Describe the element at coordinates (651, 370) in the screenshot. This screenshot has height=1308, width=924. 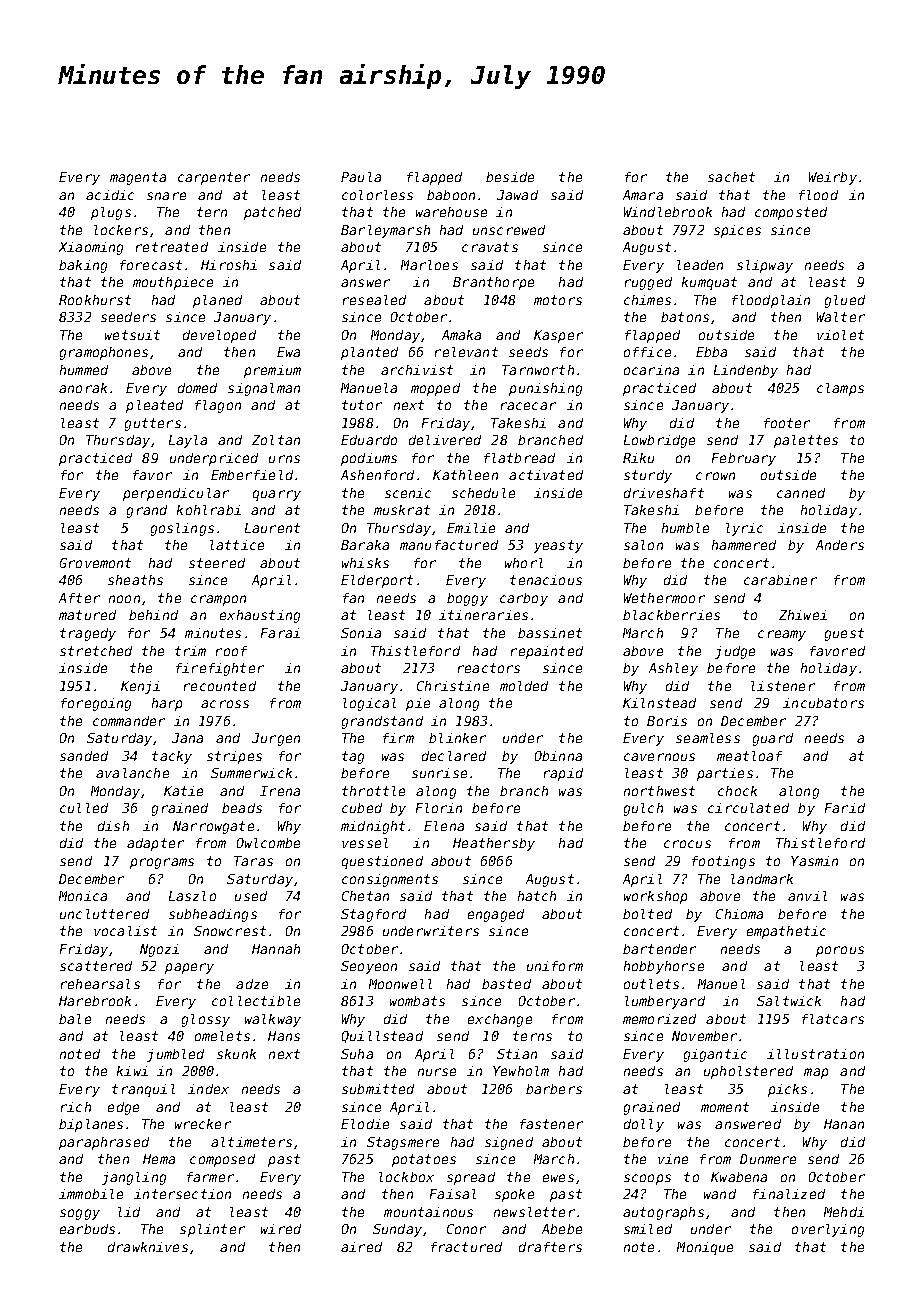
I see `ocarina` at that location.
